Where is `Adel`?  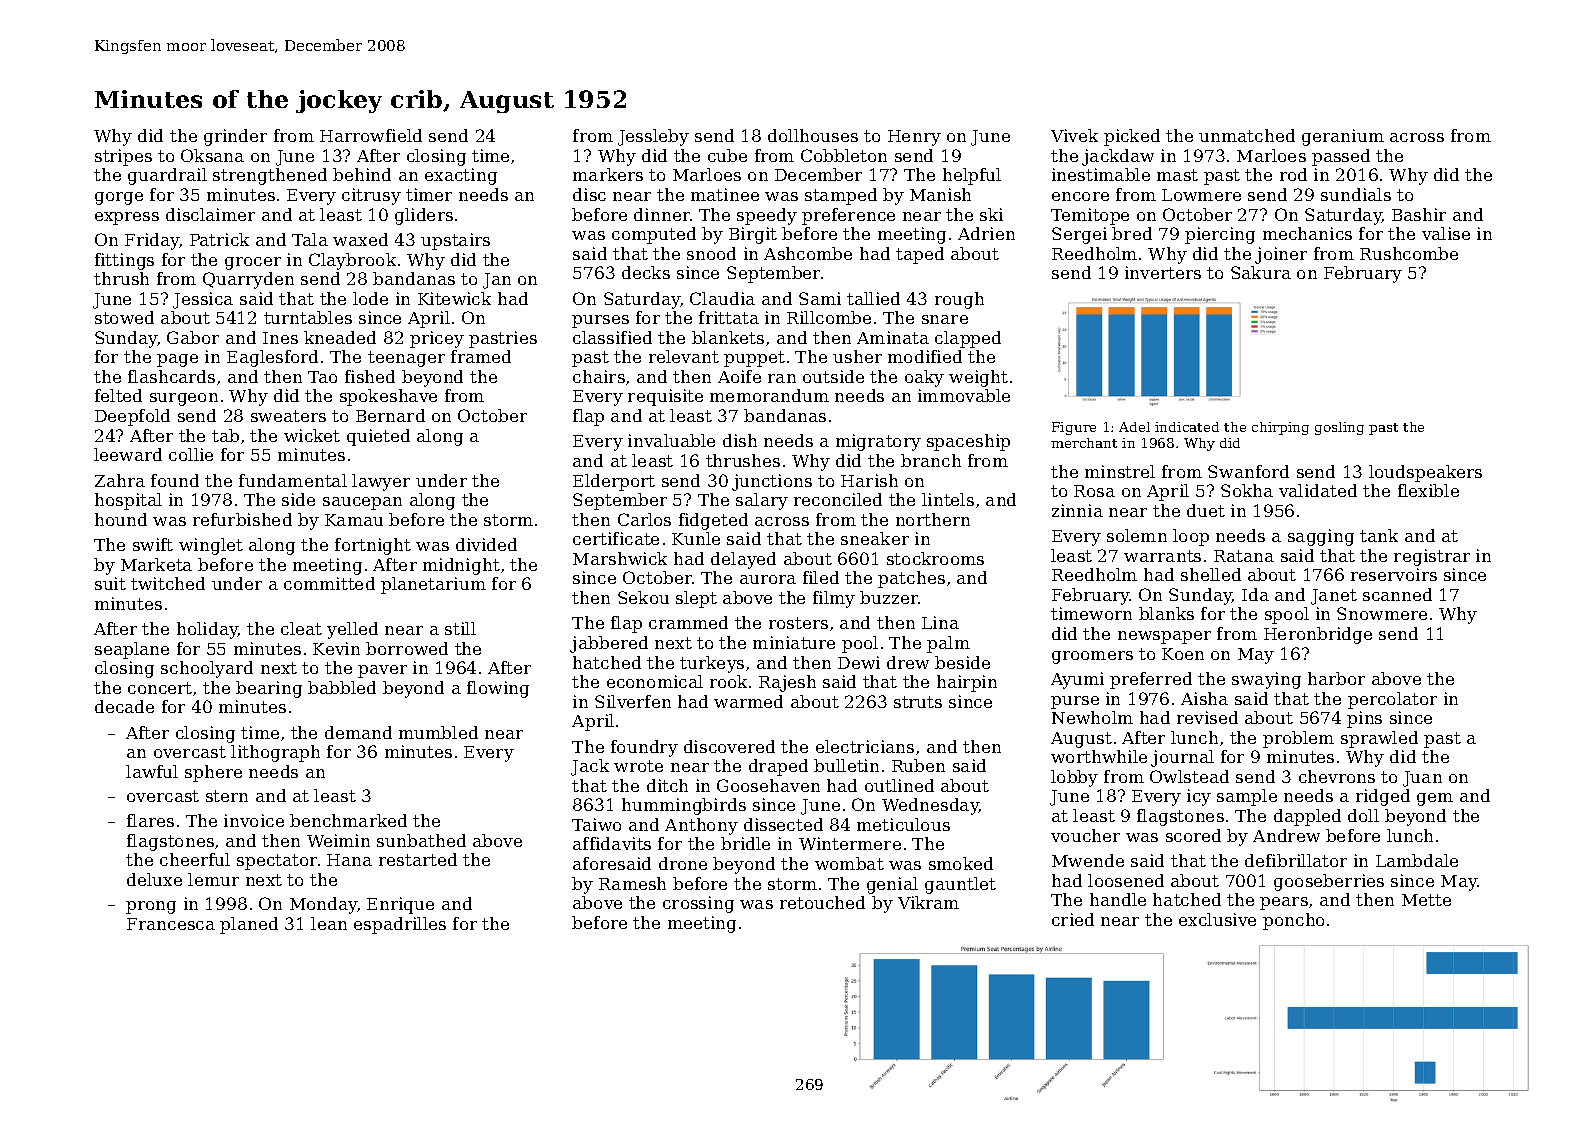 Adel is located at coordinates (1134, 427).
